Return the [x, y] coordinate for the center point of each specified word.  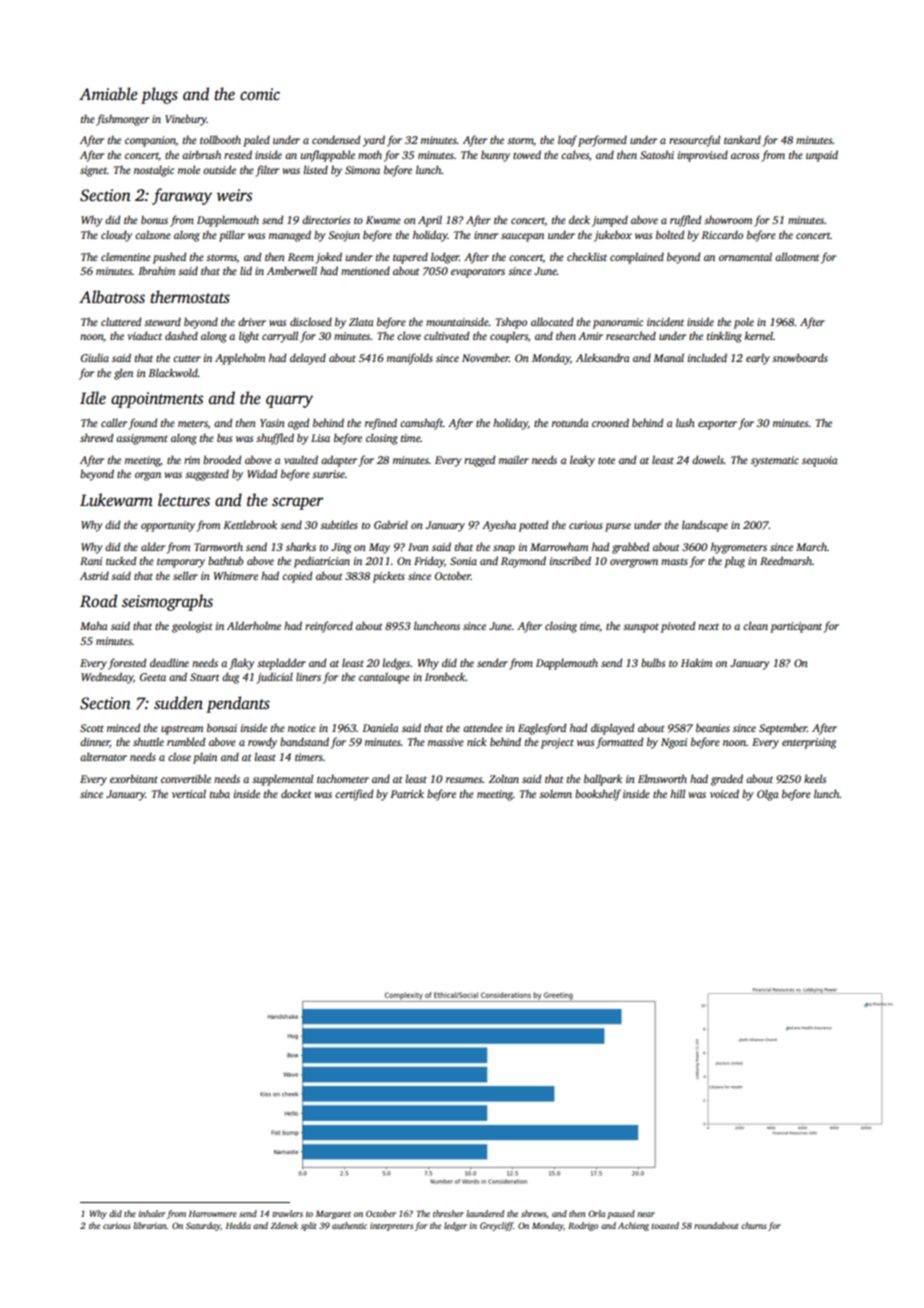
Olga [767, 795]
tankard [742, 139]
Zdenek [284, 1225]
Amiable [108, 94]
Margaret [333, 1215]
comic [260, 94]
